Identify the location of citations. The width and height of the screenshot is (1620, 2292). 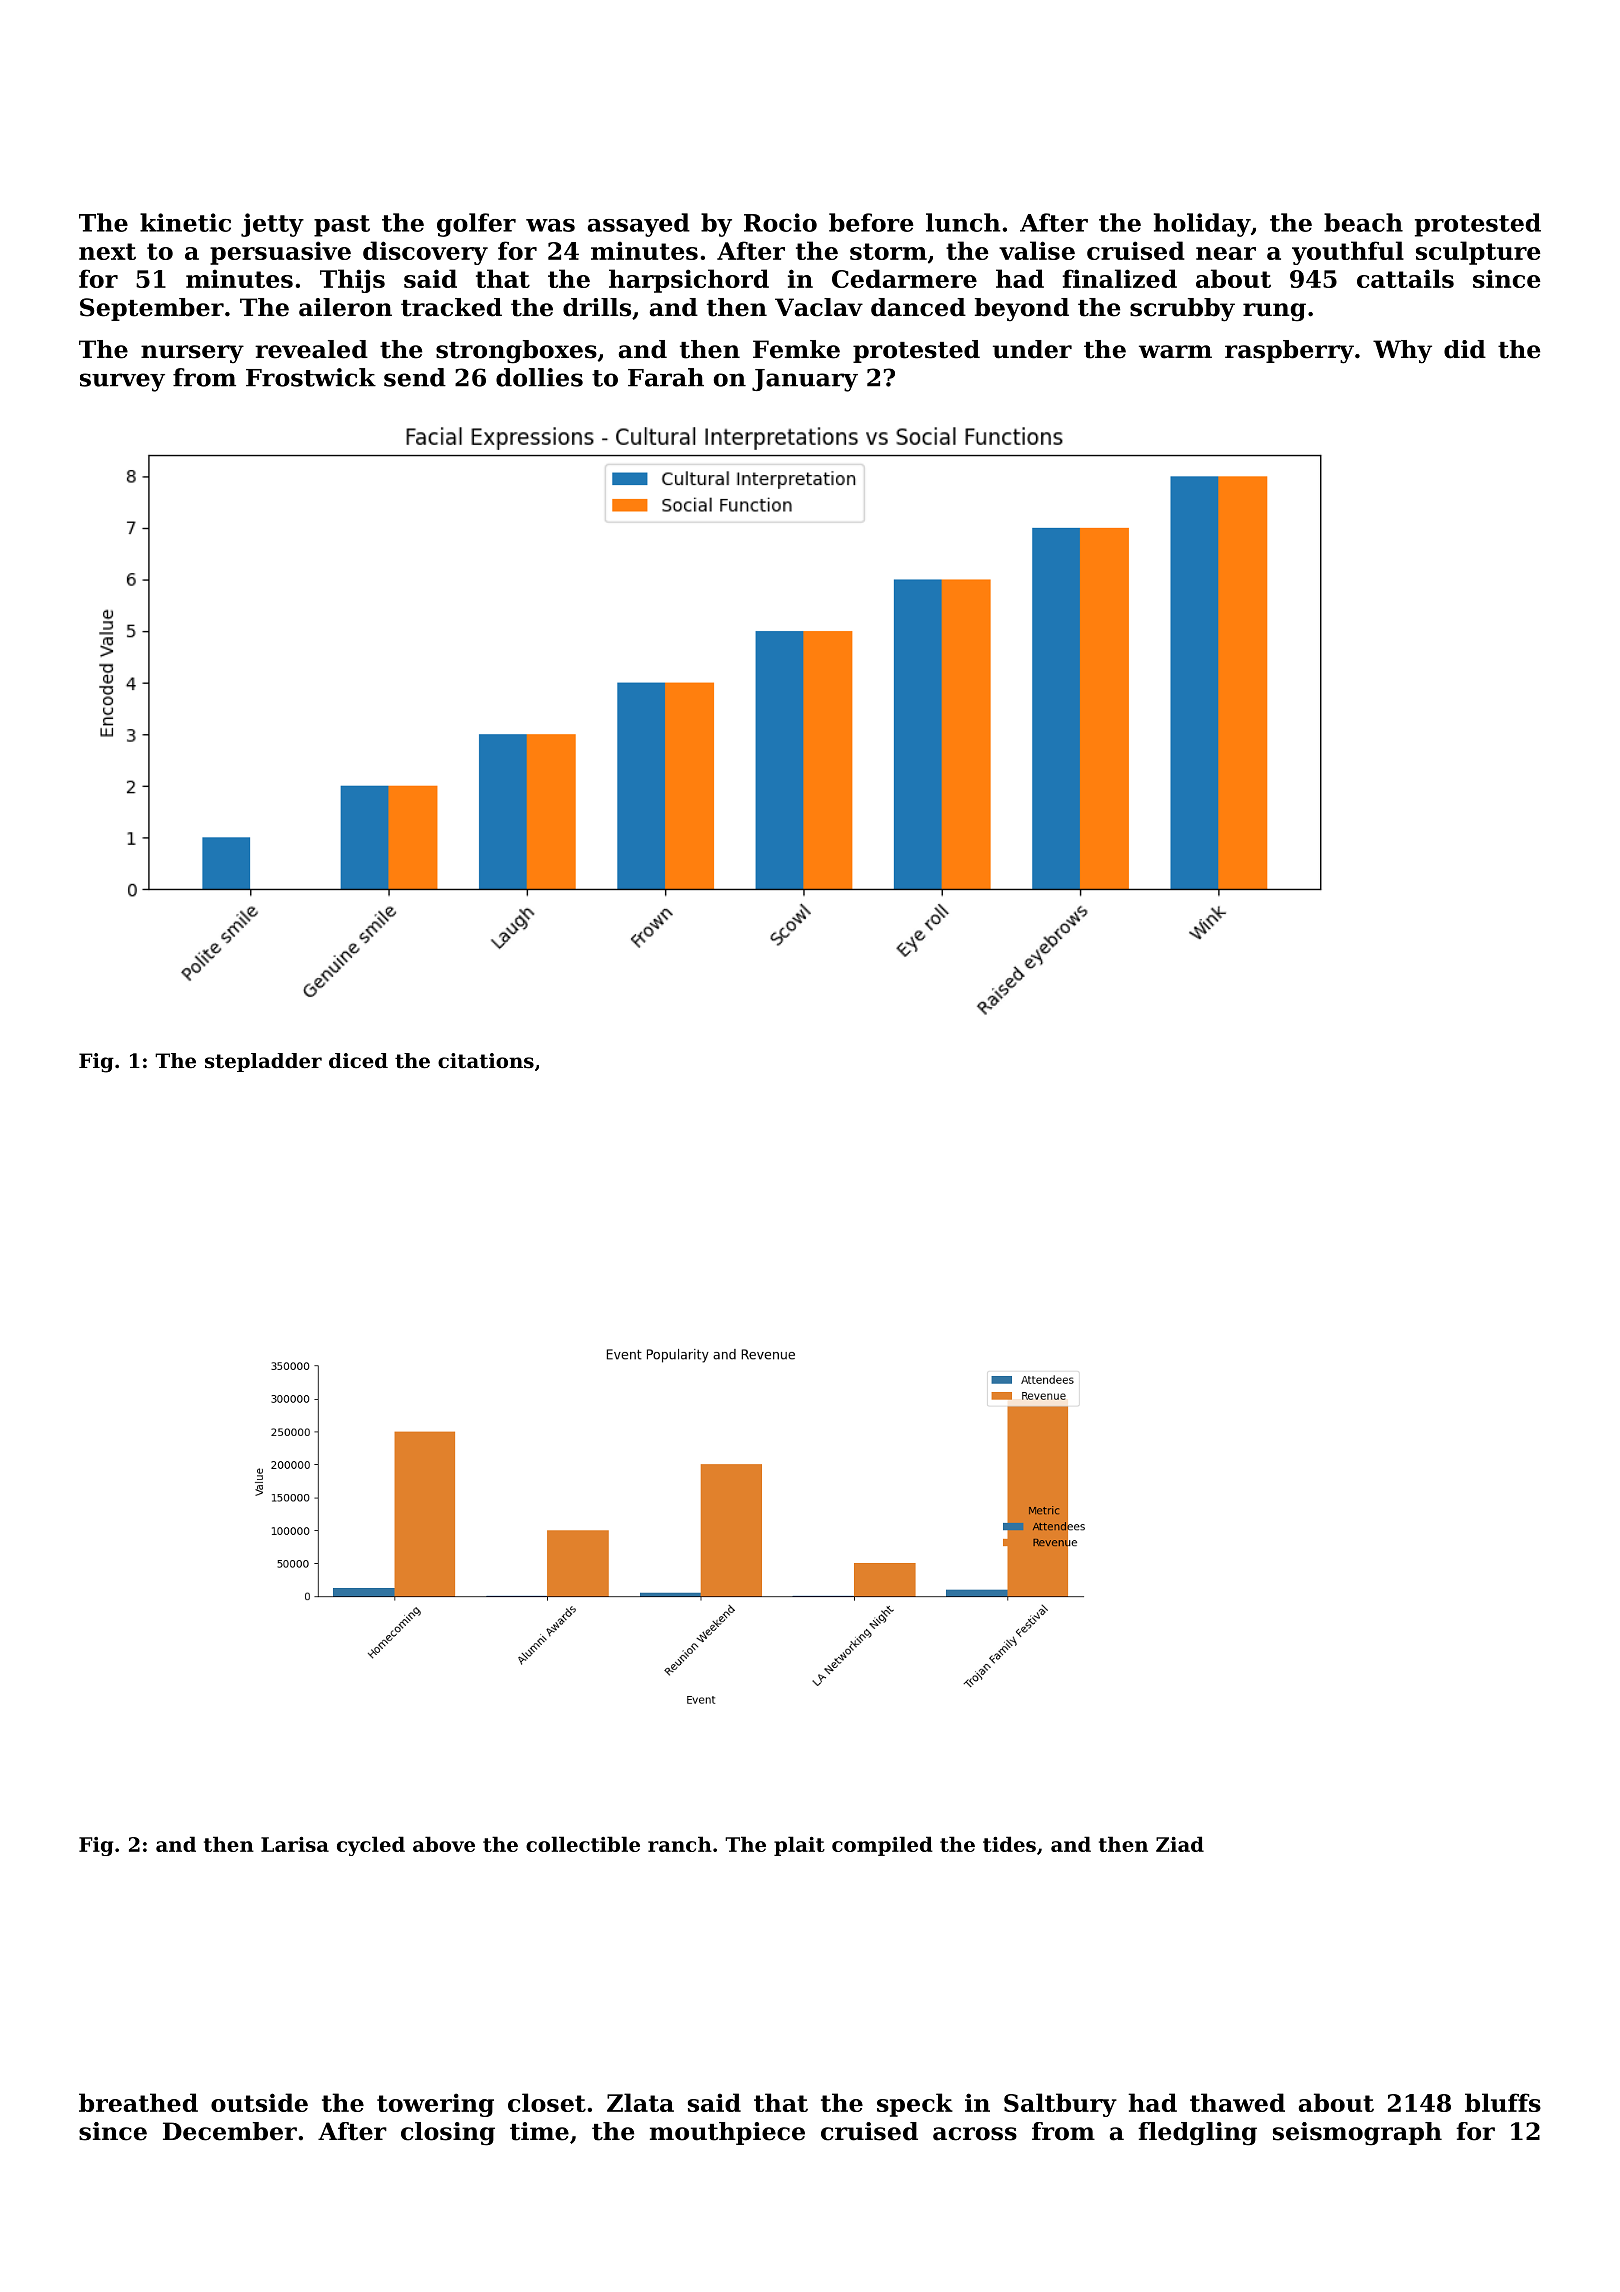
(486, 1061).
